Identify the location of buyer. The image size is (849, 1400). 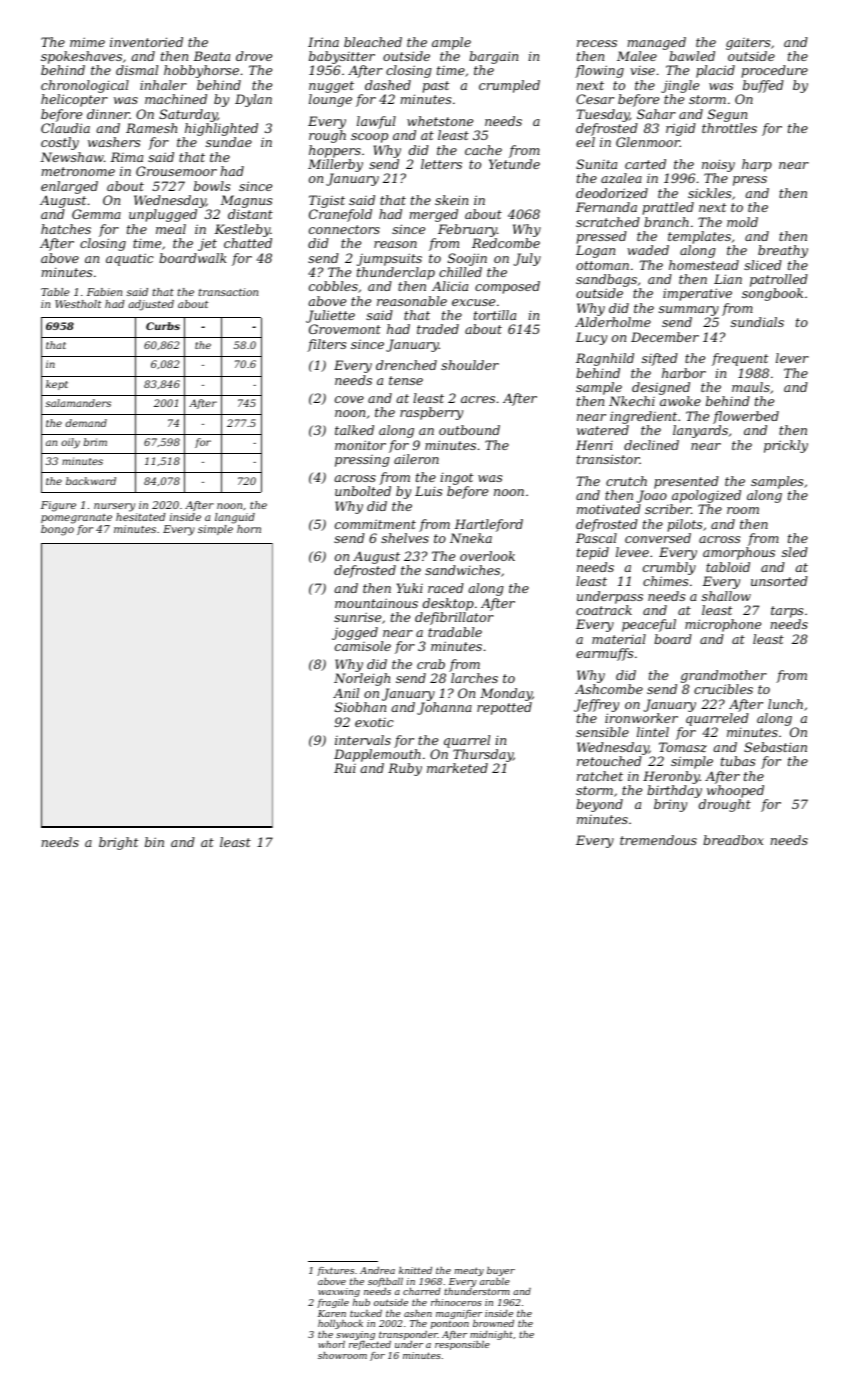
(501, 1271).
